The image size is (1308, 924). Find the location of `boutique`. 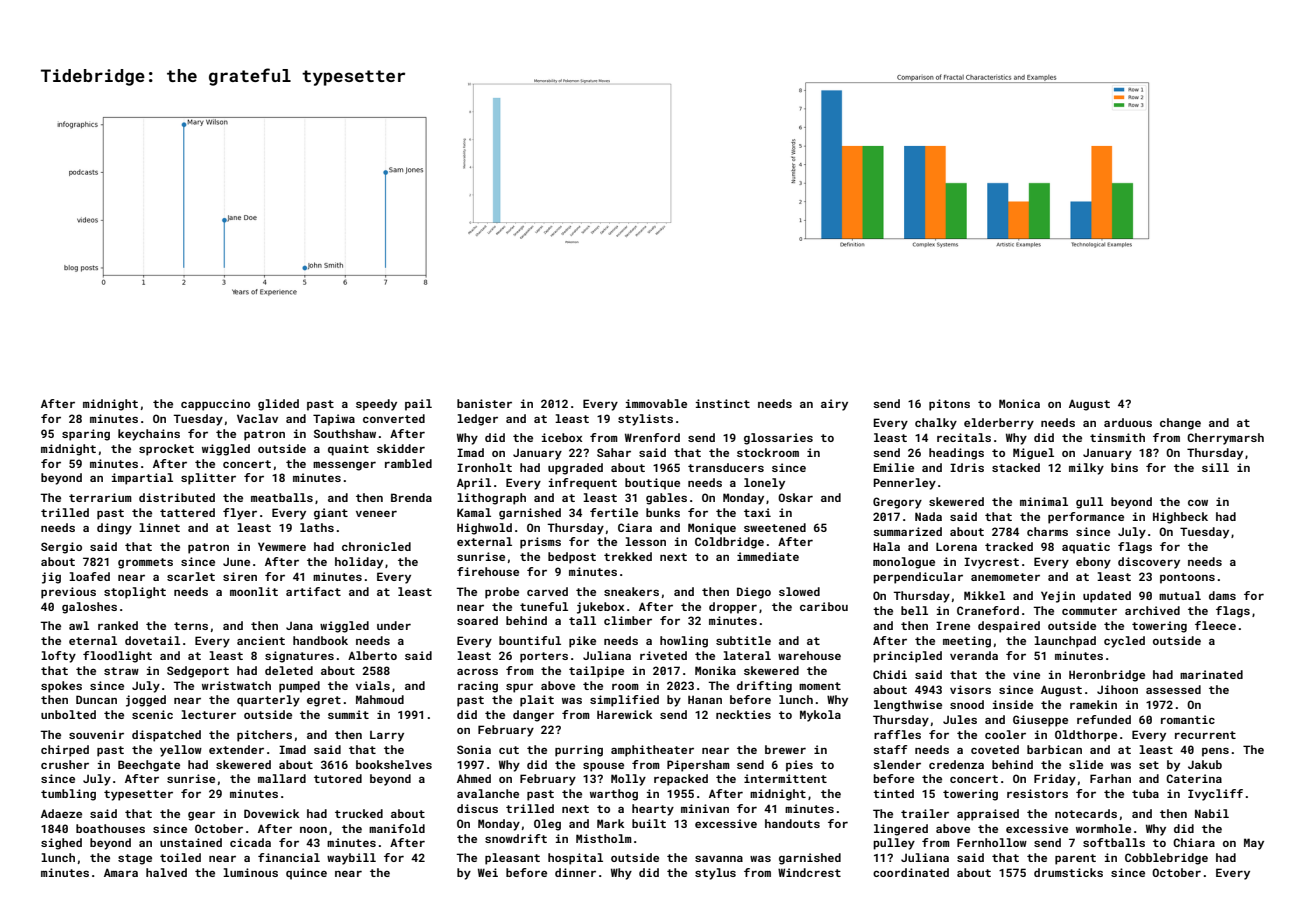

boutique is located at coordinates (652, 484).
